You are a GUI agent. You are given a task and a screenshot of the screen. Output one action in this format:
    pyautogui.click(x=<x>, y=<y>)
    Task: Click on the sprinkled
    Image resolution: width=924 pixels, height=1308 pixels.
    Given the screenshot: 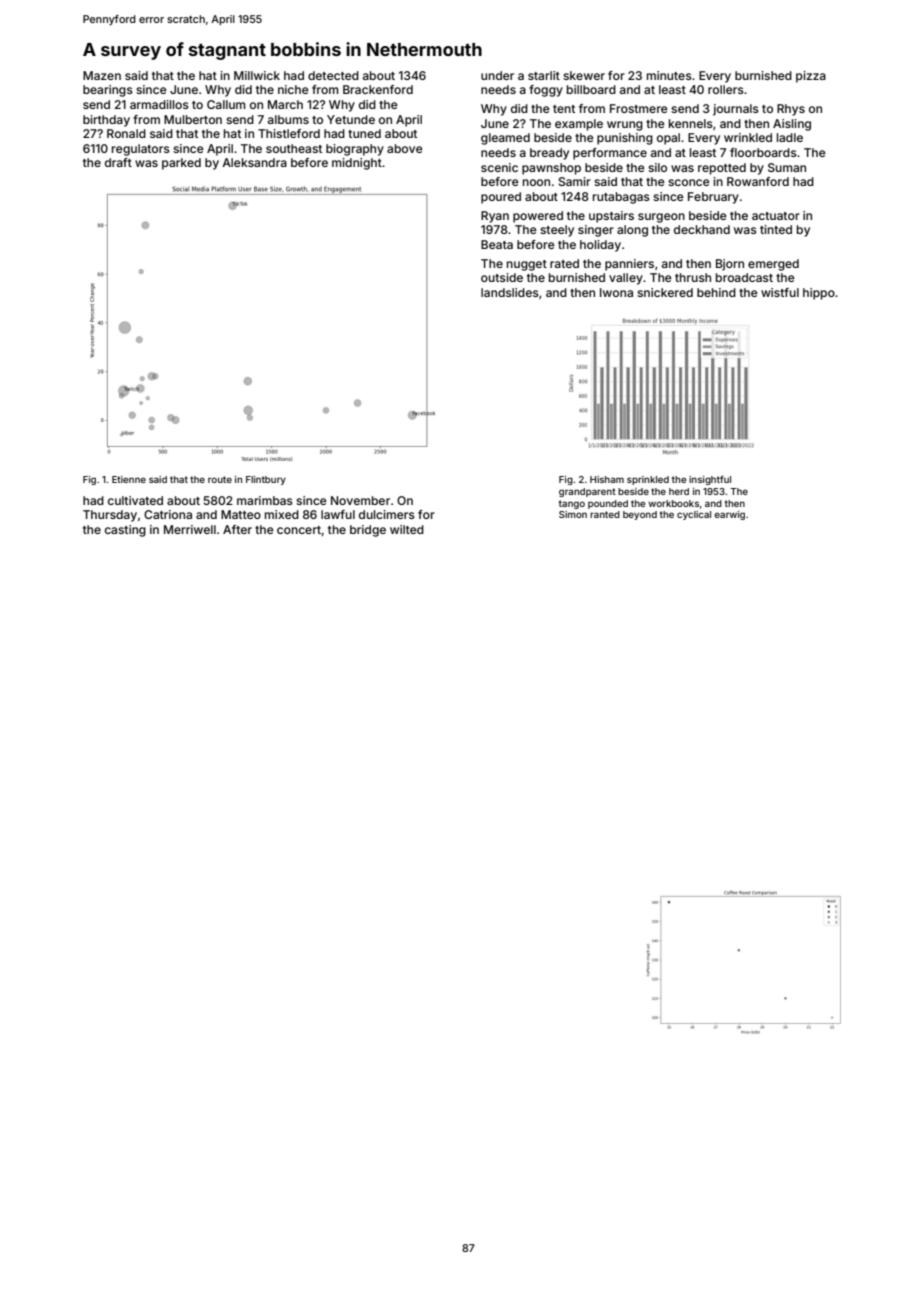 What is the action you would take?
    pyautogui.click(x=648, y=480)
